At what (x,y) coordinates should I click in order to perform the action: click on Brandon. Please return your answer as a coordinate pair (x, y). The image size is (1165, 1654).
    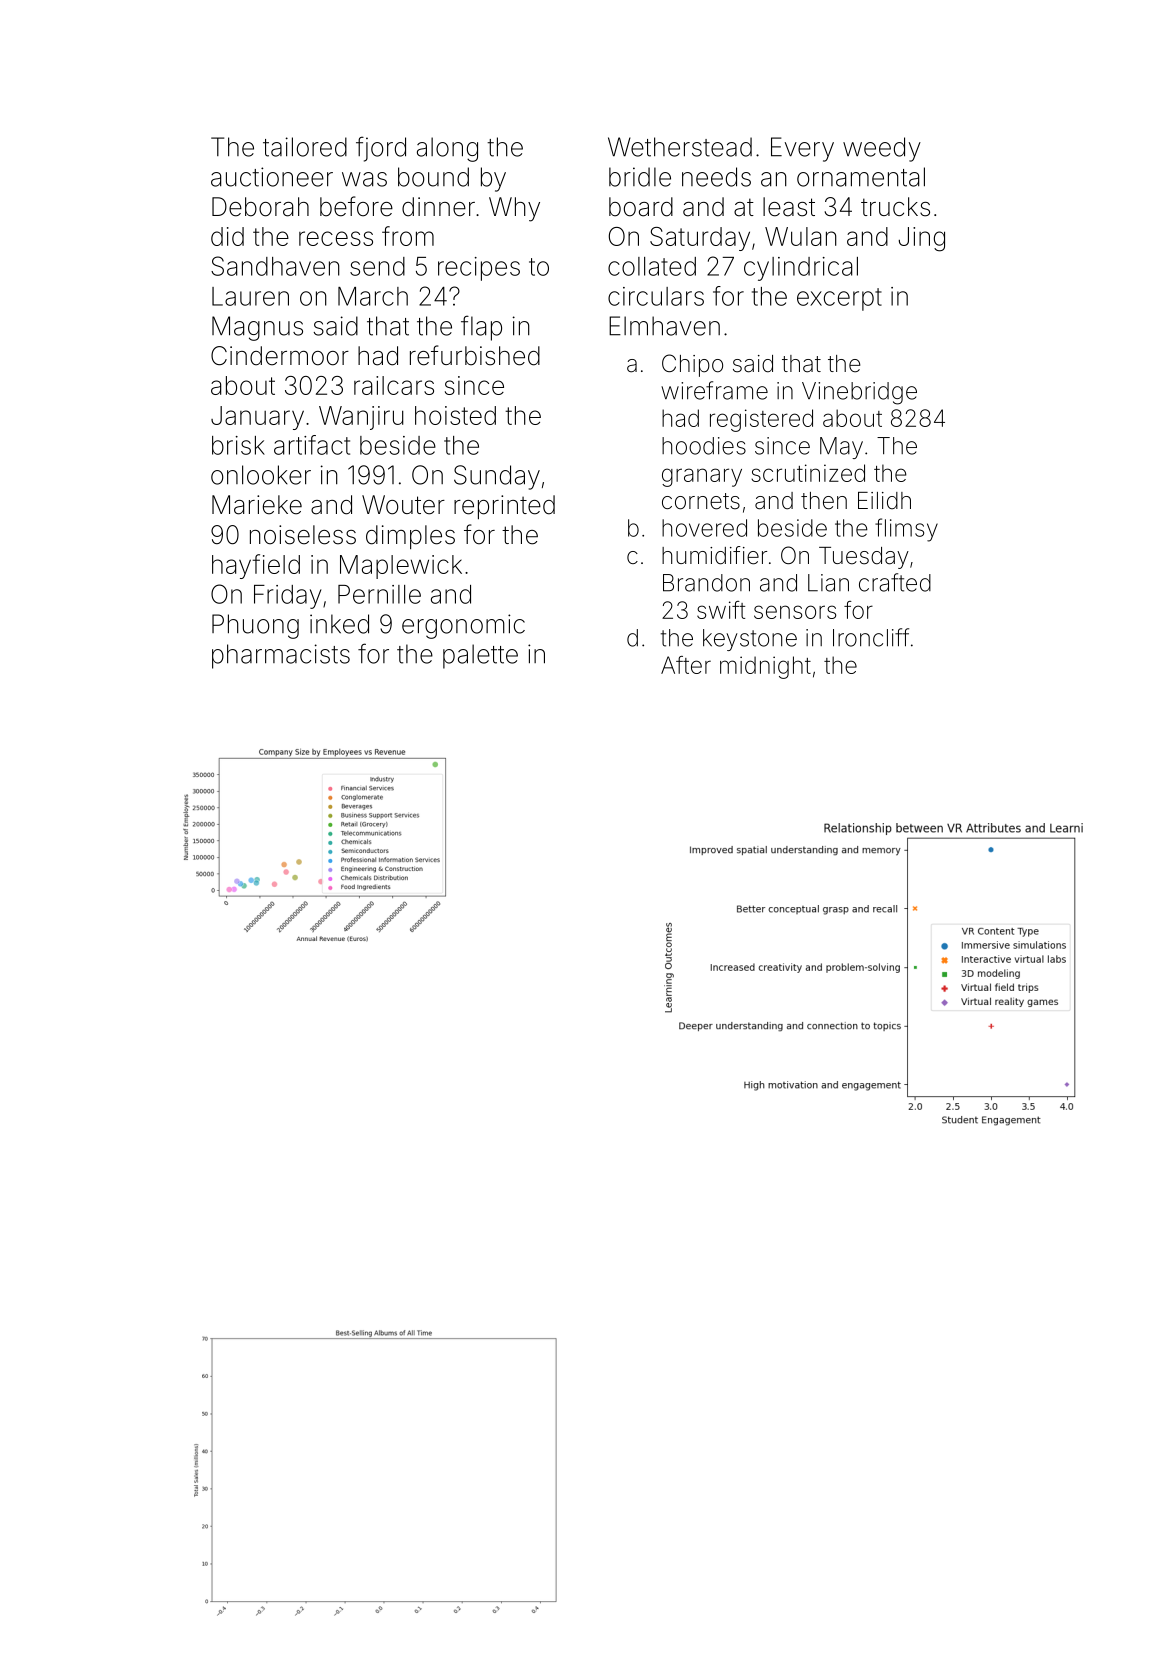
    Looking at the image, I should click on (706, 583).
